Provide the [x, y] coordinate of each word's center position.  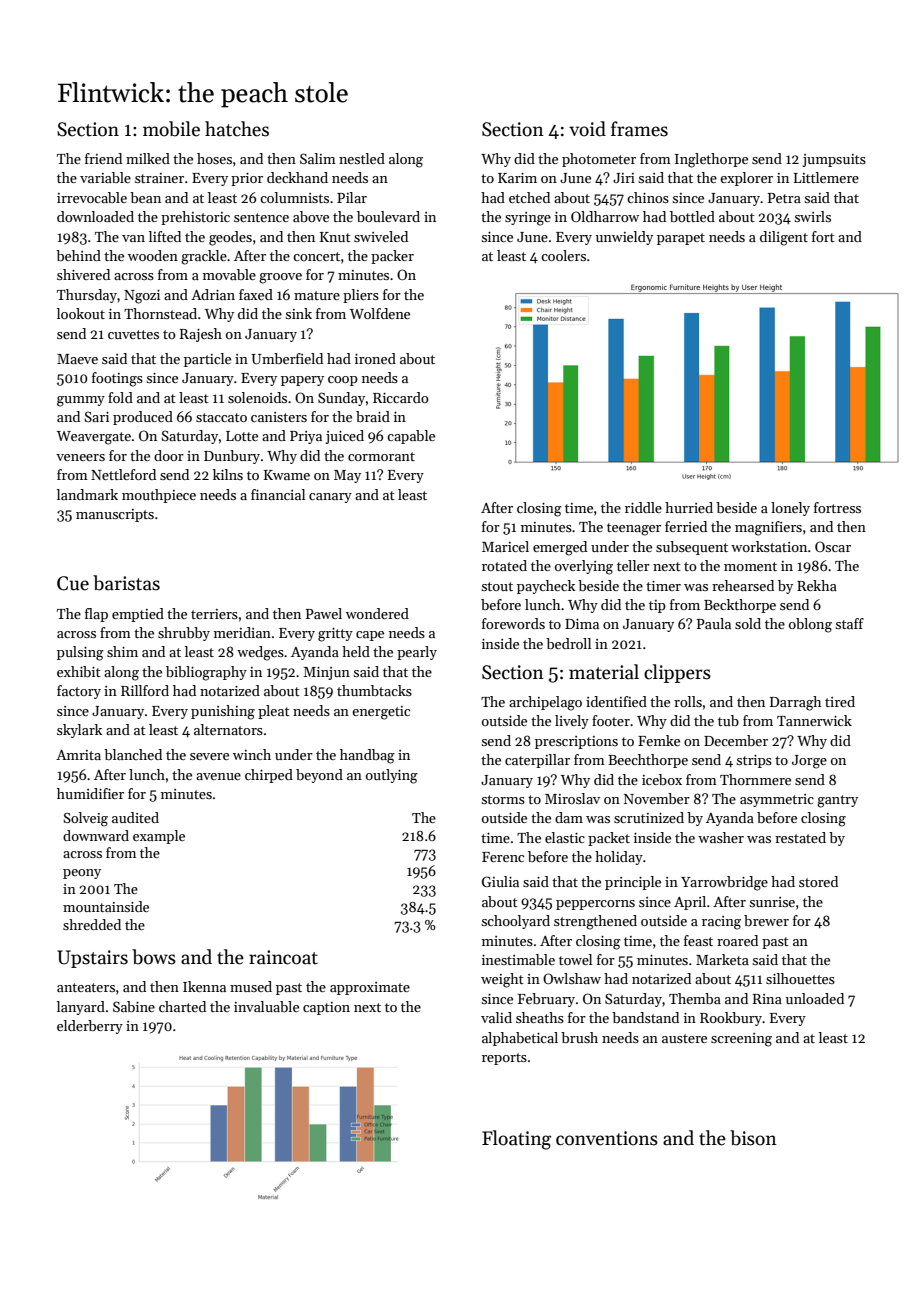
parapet [681, 239]
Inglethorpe [711, 160]
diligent [784, 238]
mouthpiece [159, 496]
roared [737, 940]
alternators [228, 729]
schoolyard [516, 922]
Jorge [809, 762]
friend [103, 158]
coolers [563, 255]
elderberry [90, 1027]
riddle [643, 507]
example [159, 837]
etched [529, 197]
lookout [81, 313]
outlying [392, 776]
